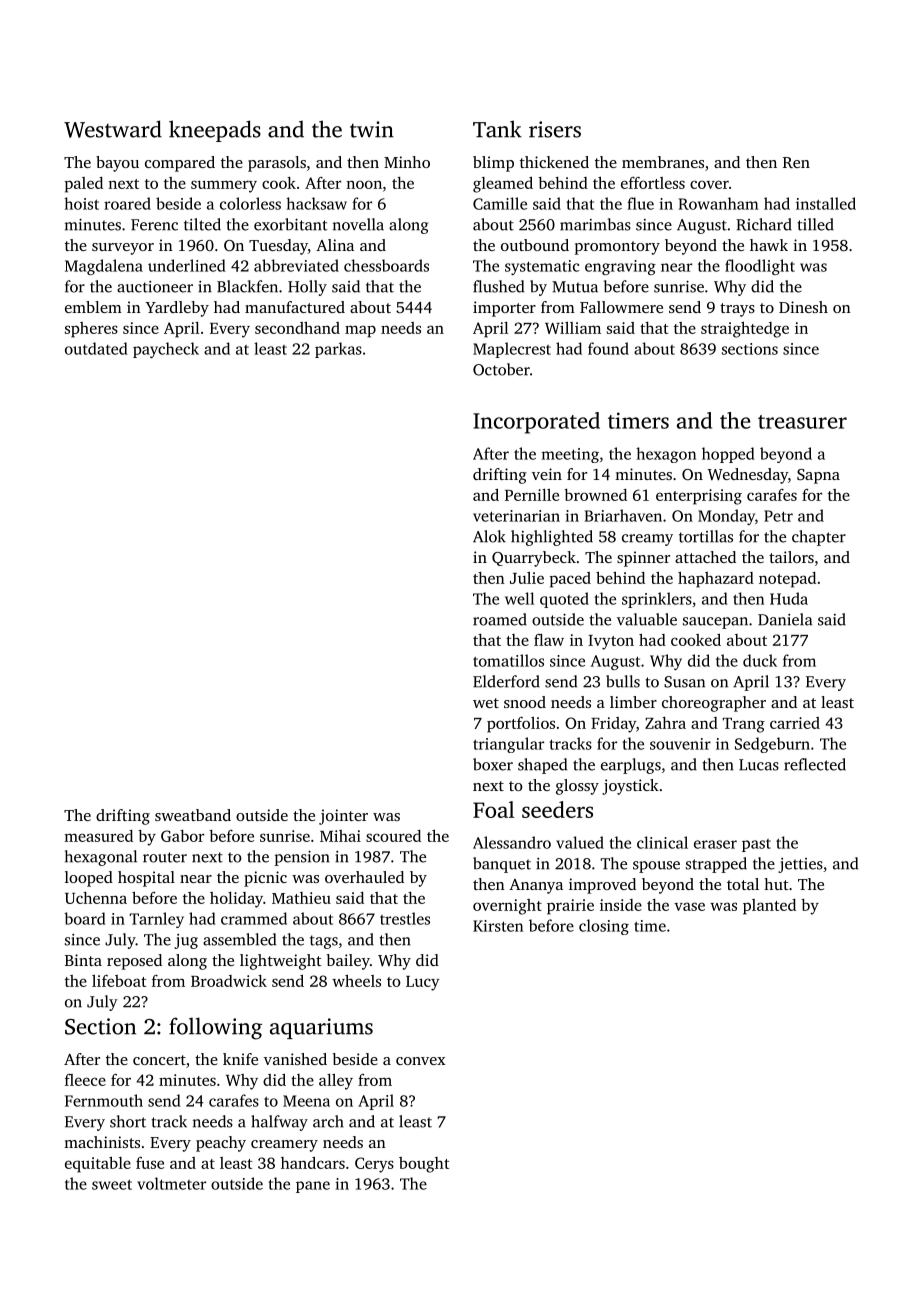 This screenshot has height=1308, width=924. Describe the element at coordinates (202, 224) in the screenshot. I see `tilted` at that location.
